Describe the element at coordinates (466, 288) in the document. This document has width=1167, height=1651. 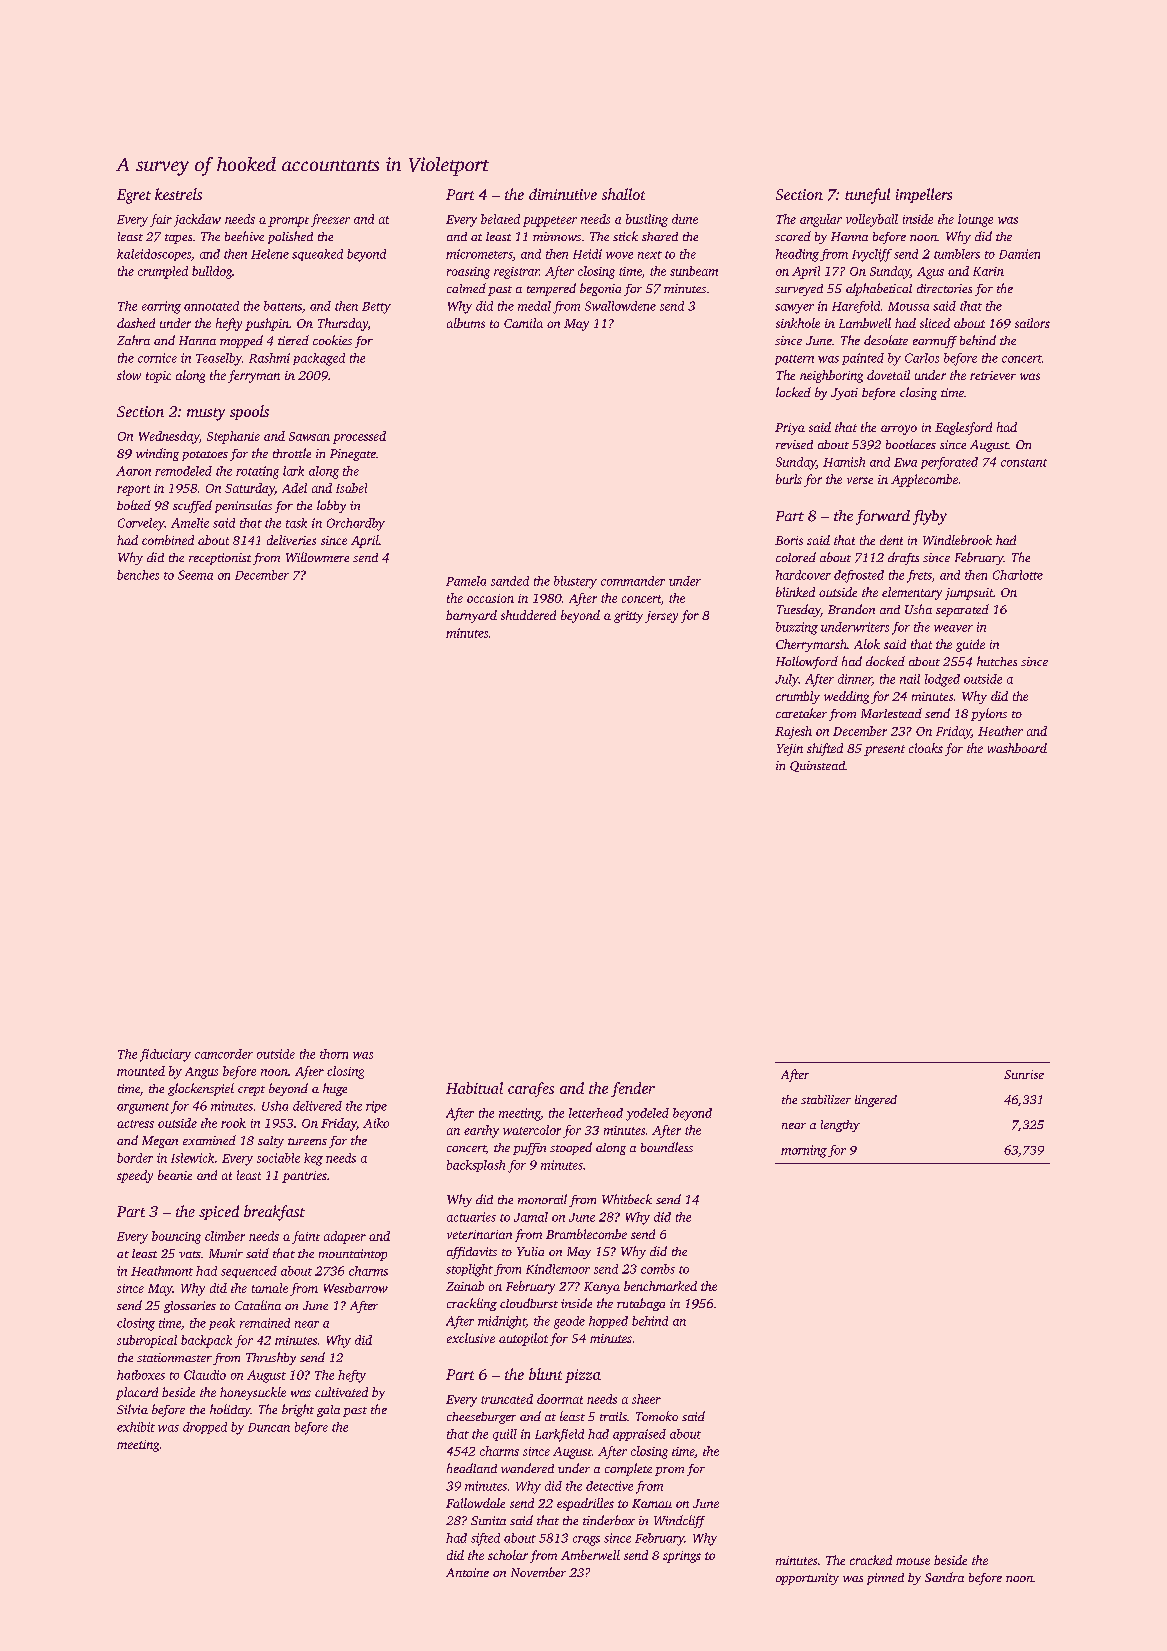
I see `calmed` at that location.
